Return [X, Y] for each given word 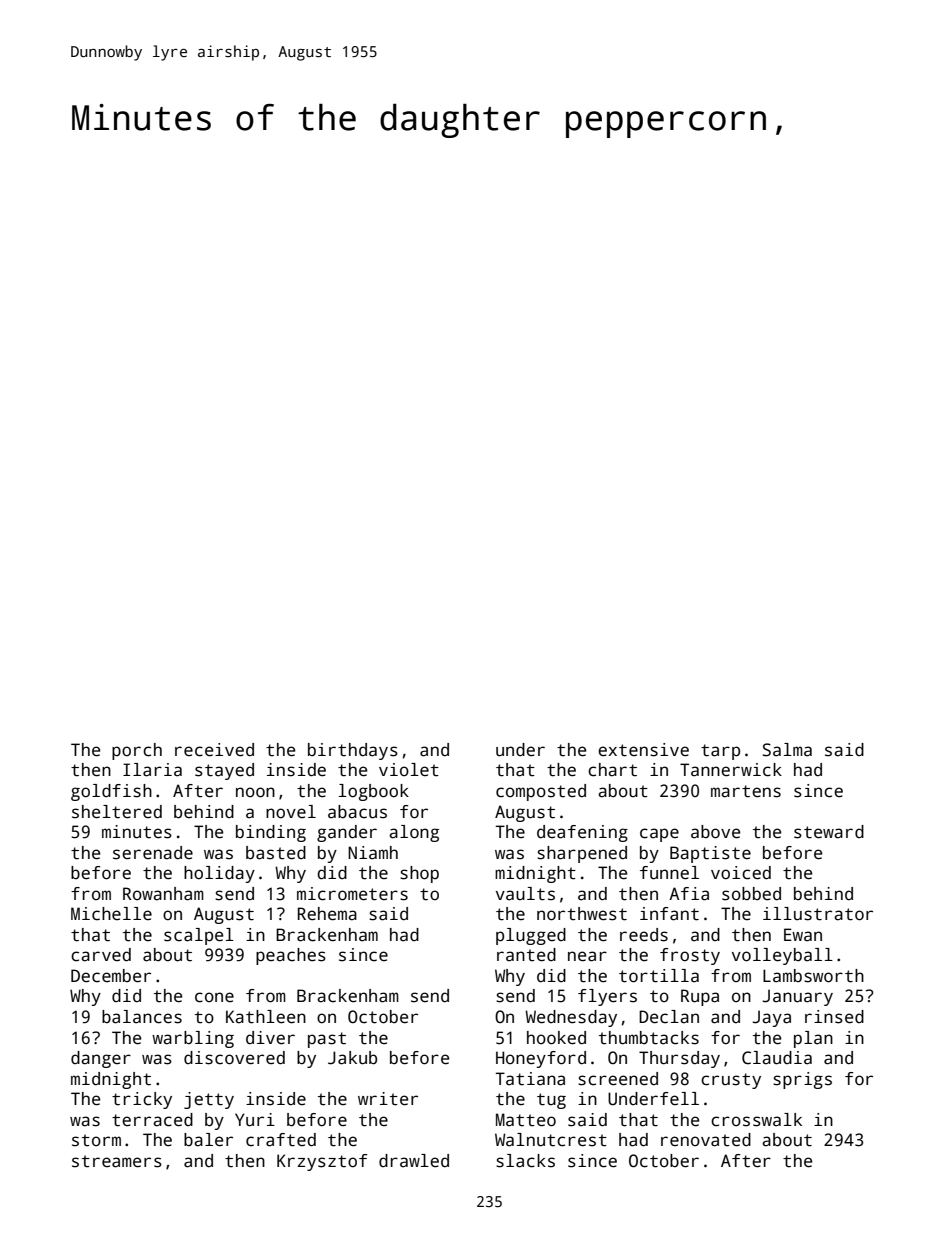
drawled [414, 1161]
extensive [643, 750]
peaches [291, 956]
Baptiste [710, 854]
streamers [117, 1161]
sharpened [582, 854]
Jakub [352, 1058]
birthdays [353, 751]
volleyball [782, 956]
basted [276, 853]
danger [101, 1059]
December [111, 976]
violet [409, 770]
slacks [525, 1161]
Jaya [772, 1018]
